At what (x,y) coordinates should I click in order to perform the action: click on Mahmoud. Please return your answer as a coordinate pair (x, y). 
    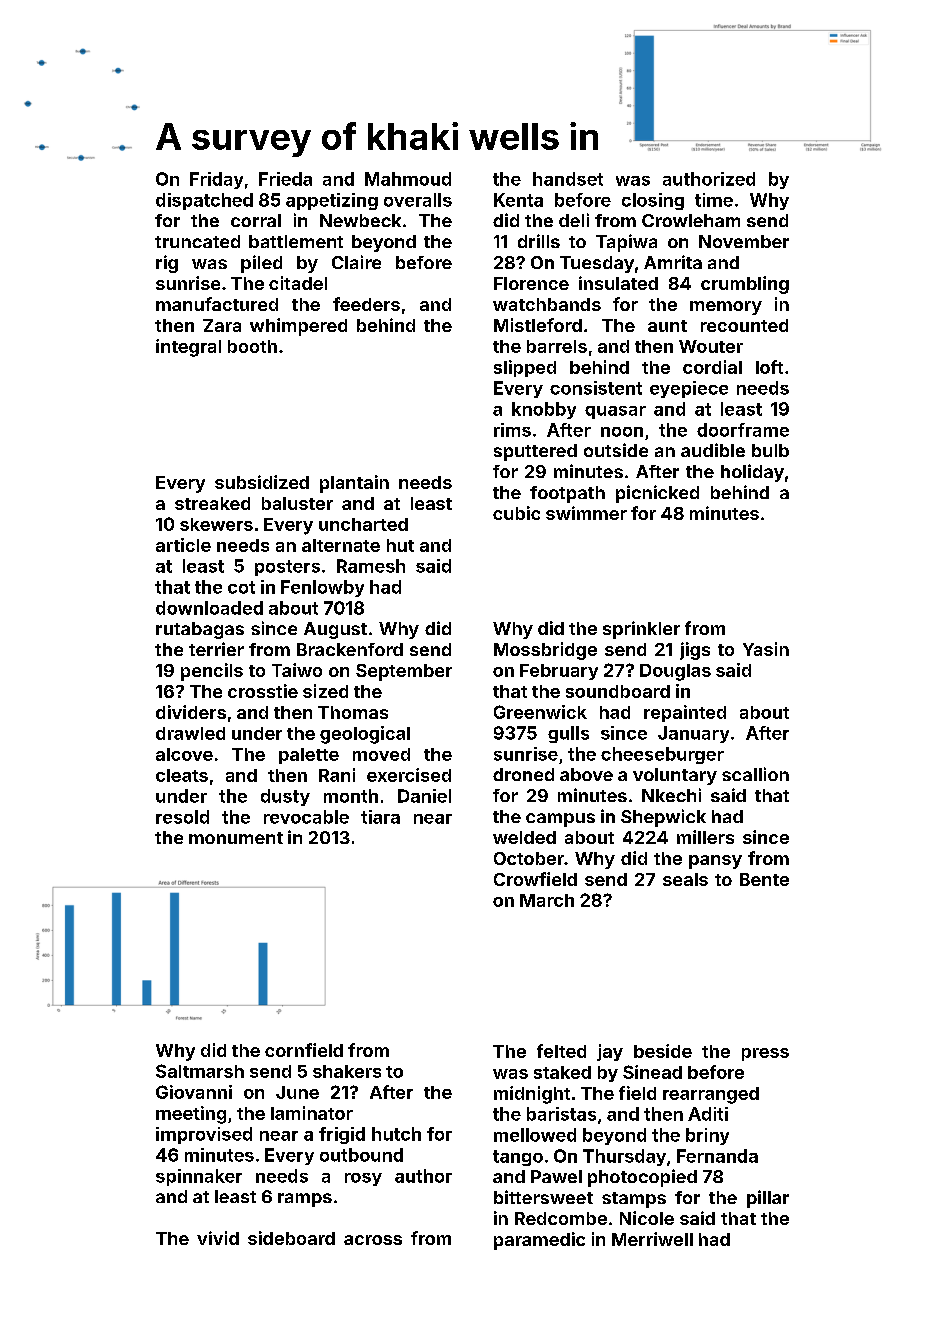
    Looking at the image, I should click on (408, 179).
